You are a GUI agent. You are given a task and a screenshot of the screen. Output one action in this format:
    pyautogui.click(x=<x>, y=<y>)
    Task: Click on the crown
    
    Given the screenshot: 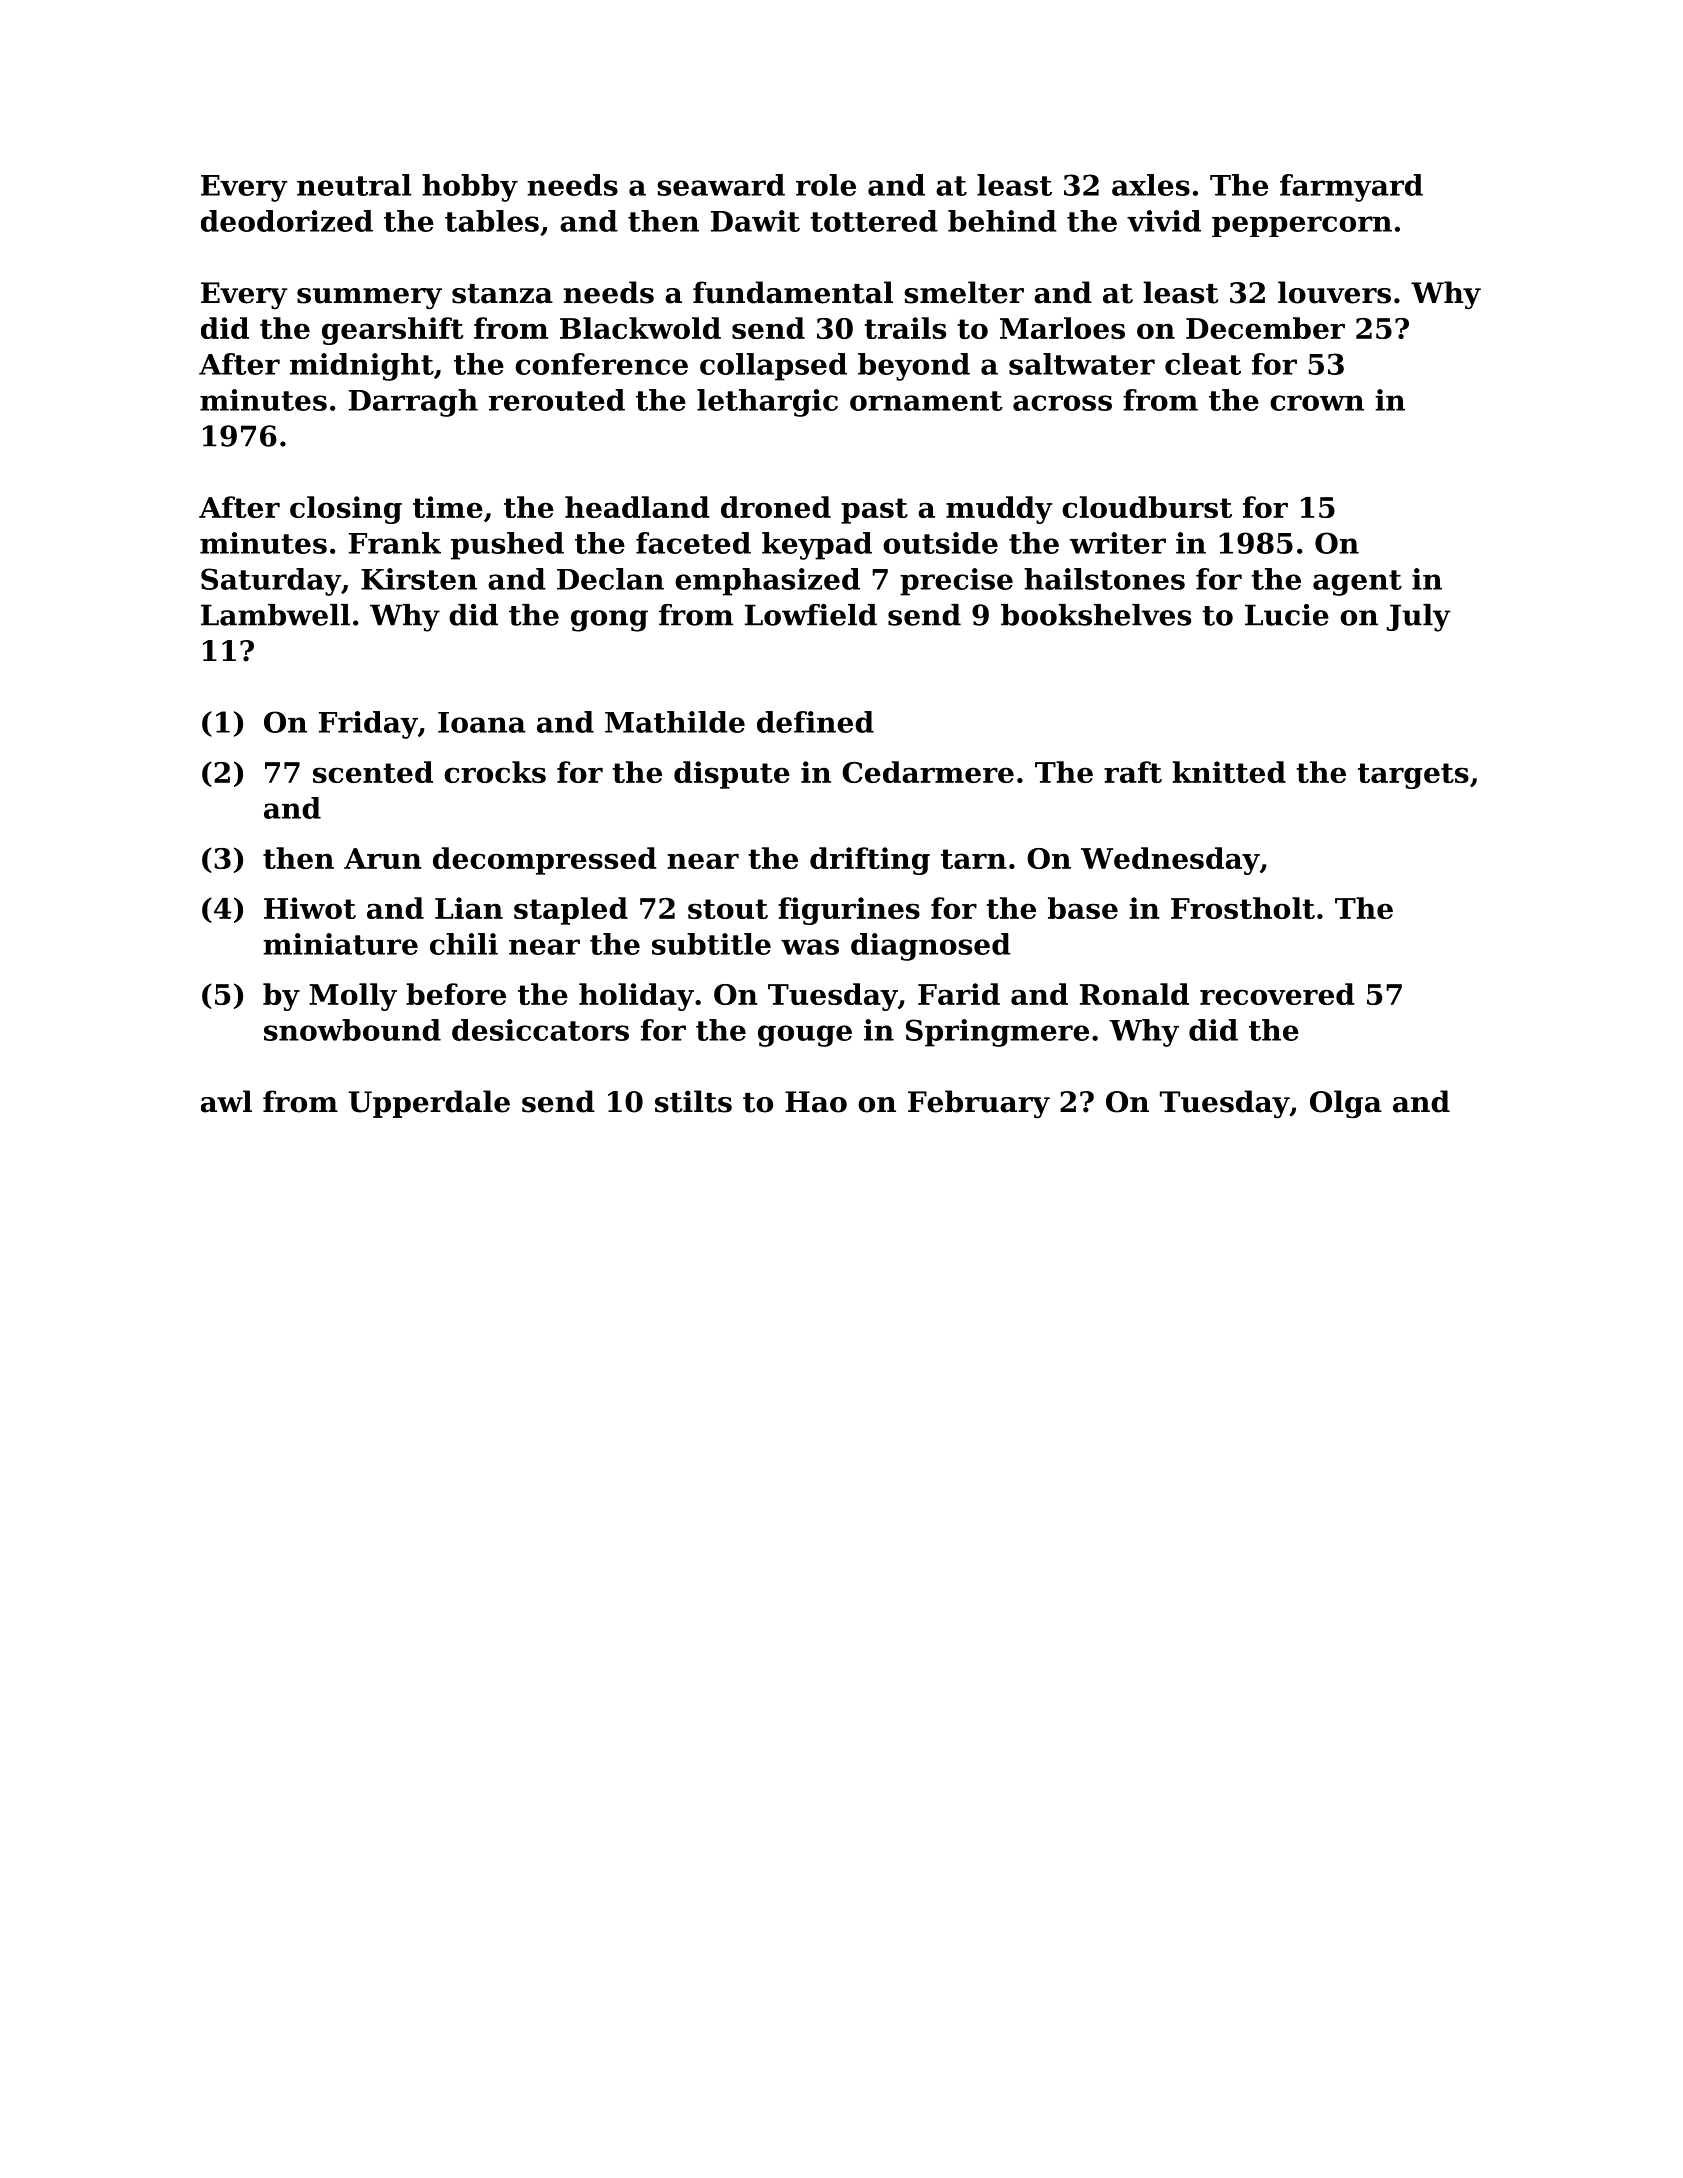 What is the action you would take?
    pyautogui.click(x=1317, y=403)
